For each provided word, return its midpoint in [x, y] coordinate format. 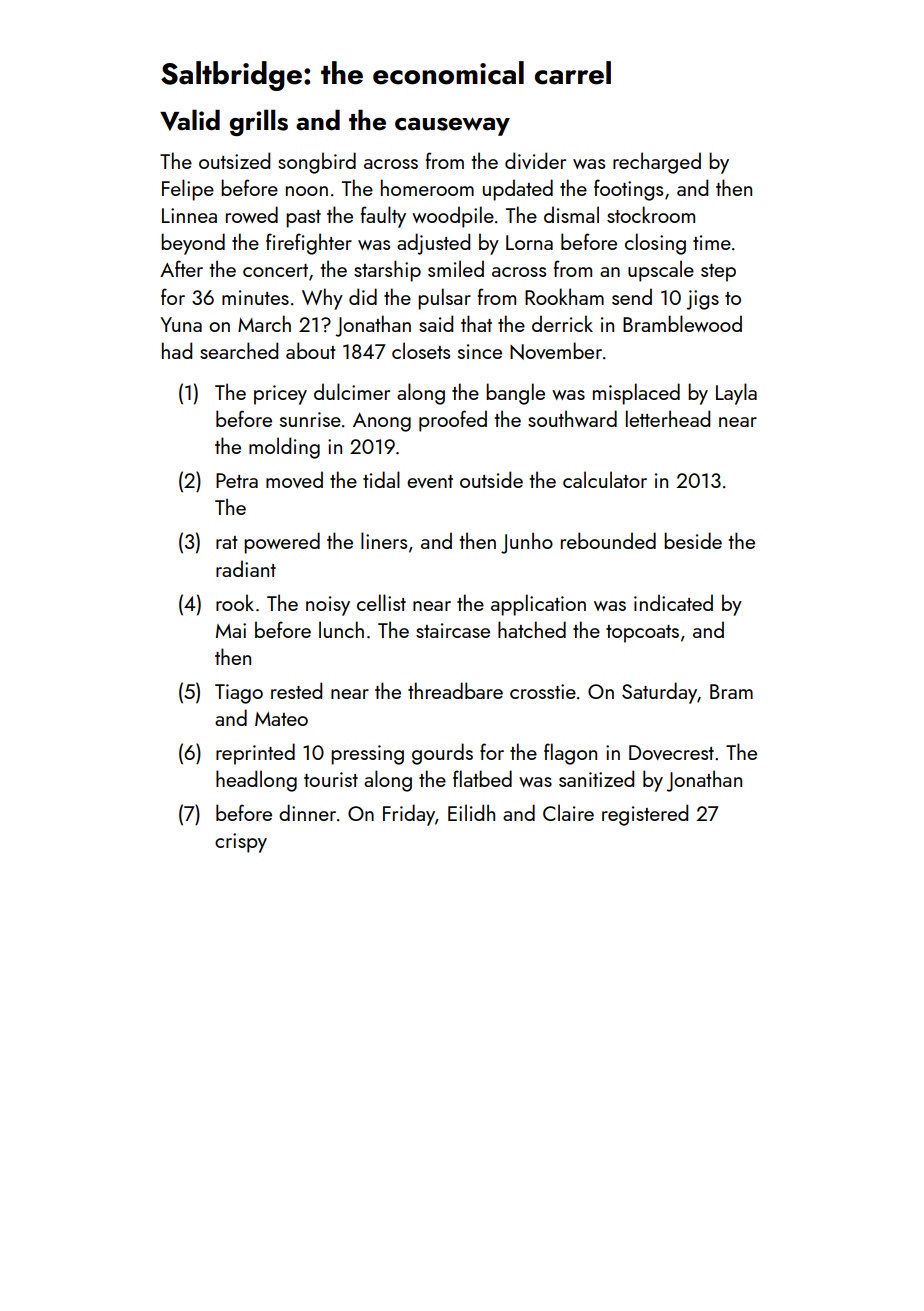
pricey [280, 395]
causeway [452, 126]
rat [227, 542]
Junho [527, 543]
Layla [736, 394]
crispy [241, 843]
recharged [657, 163]
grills [259, 122]
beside [693, 540]
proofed [453, 421]
